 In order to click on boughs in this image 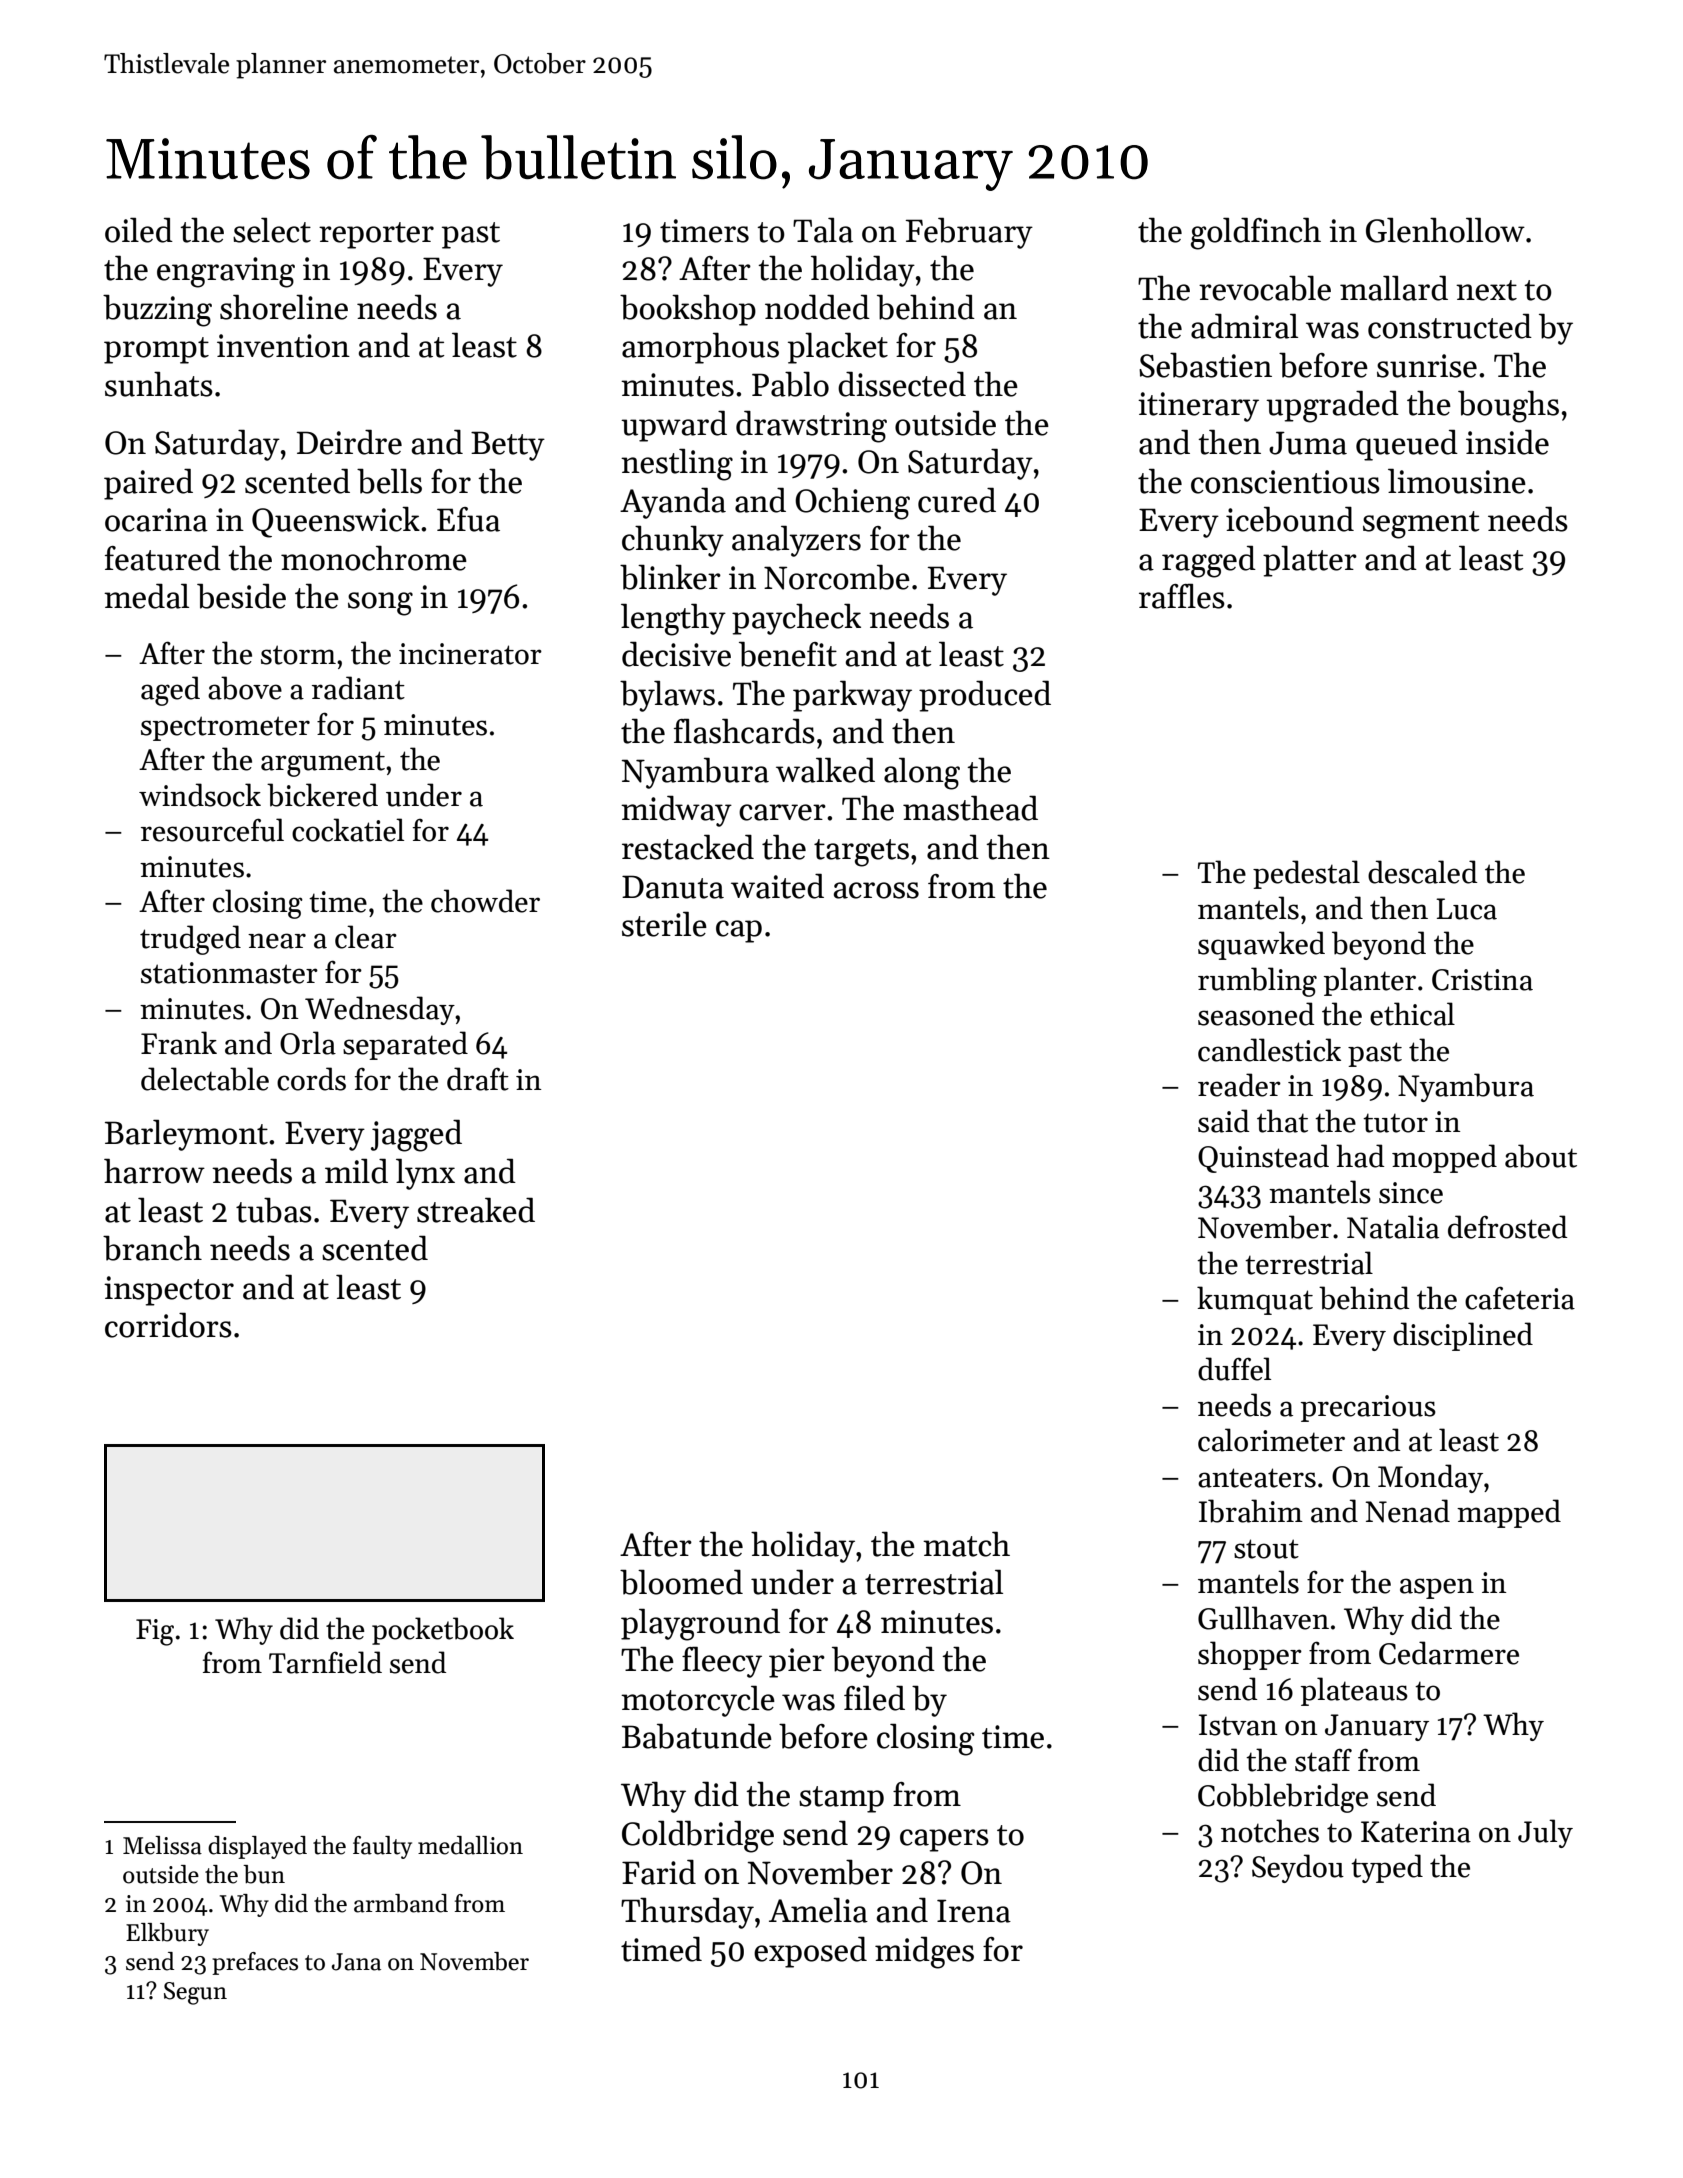, I will do `click(1508, 406)`.
